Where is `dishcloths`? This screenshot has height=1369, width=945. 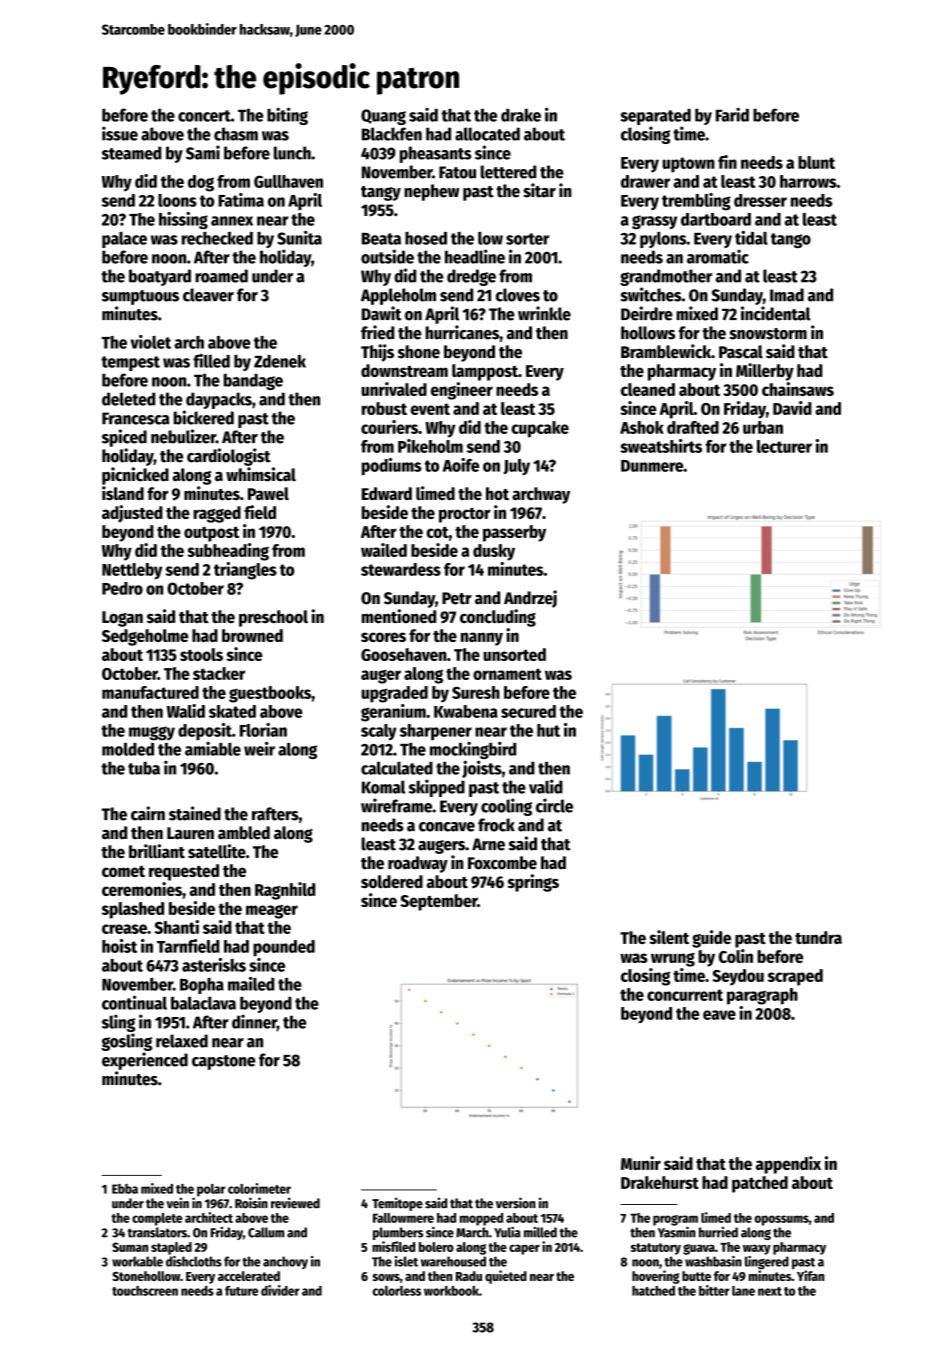
dishcloths is located at coordinates (194, 1261).
